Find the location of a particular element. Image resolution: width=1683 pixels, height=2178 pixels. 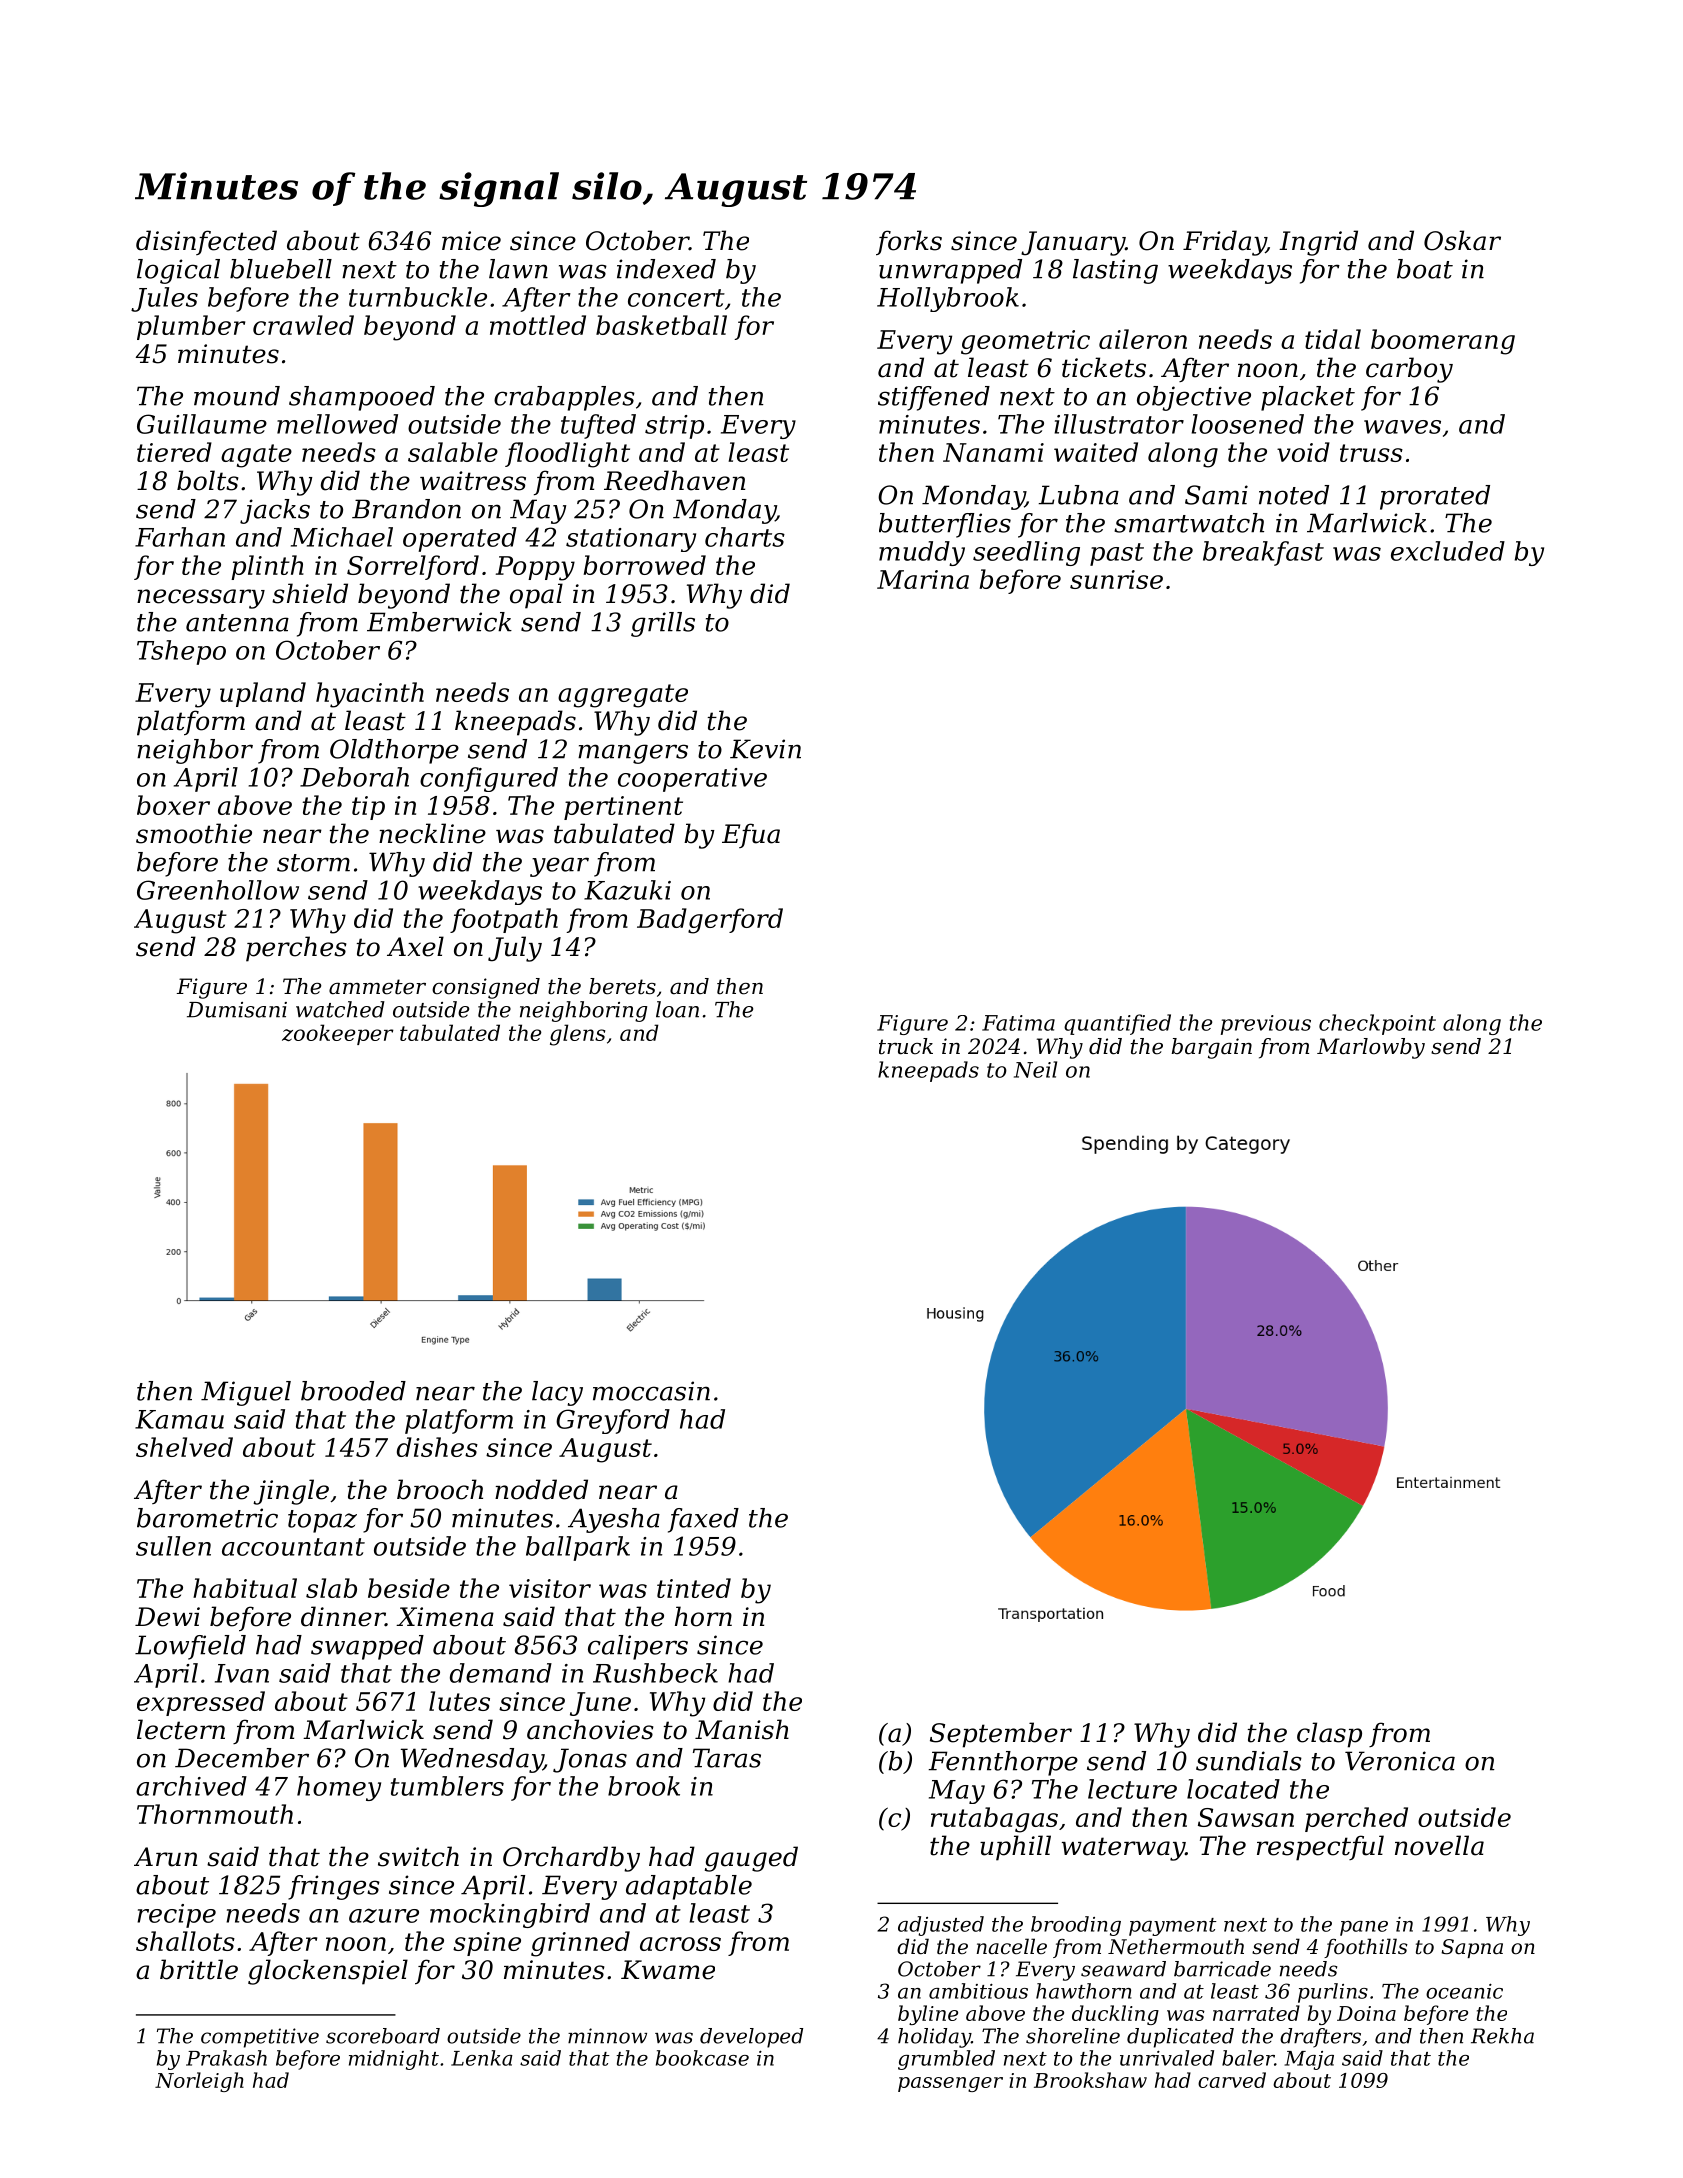

storm is located at coordinates (313, 863).
